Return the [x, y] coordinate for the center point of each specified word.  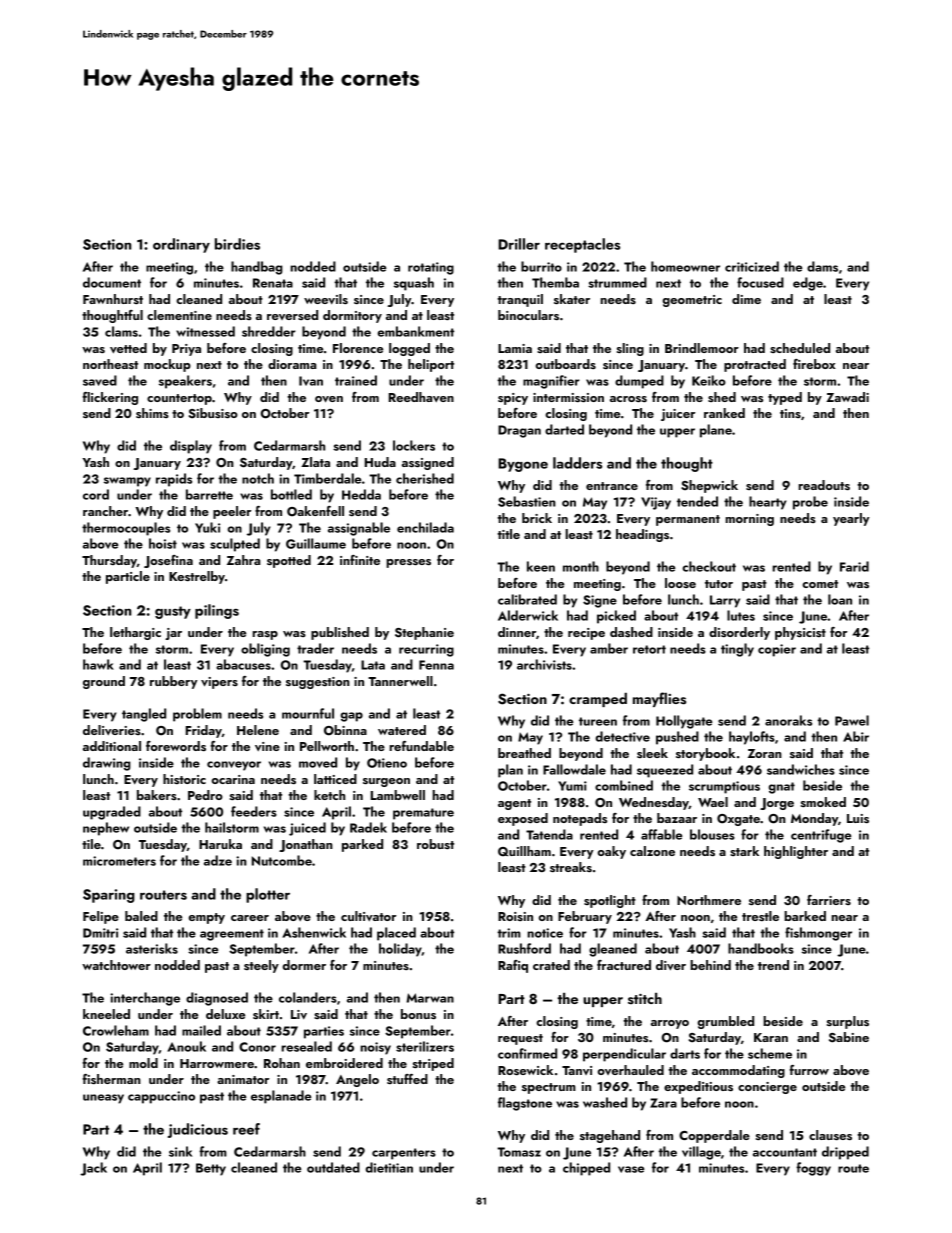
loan [840, 599]
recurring [426, 650]
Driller [519, 244]
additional [112, 746]
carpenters [404, 1154]
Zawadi [847, 397]
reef [246, 1129]
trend [773, 965]
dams [822, 266]
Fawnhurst [113, 299]
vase [631, 1169]
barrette [209, 494]
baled [141, 916]
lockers [414, 445]
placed [396, 934]
